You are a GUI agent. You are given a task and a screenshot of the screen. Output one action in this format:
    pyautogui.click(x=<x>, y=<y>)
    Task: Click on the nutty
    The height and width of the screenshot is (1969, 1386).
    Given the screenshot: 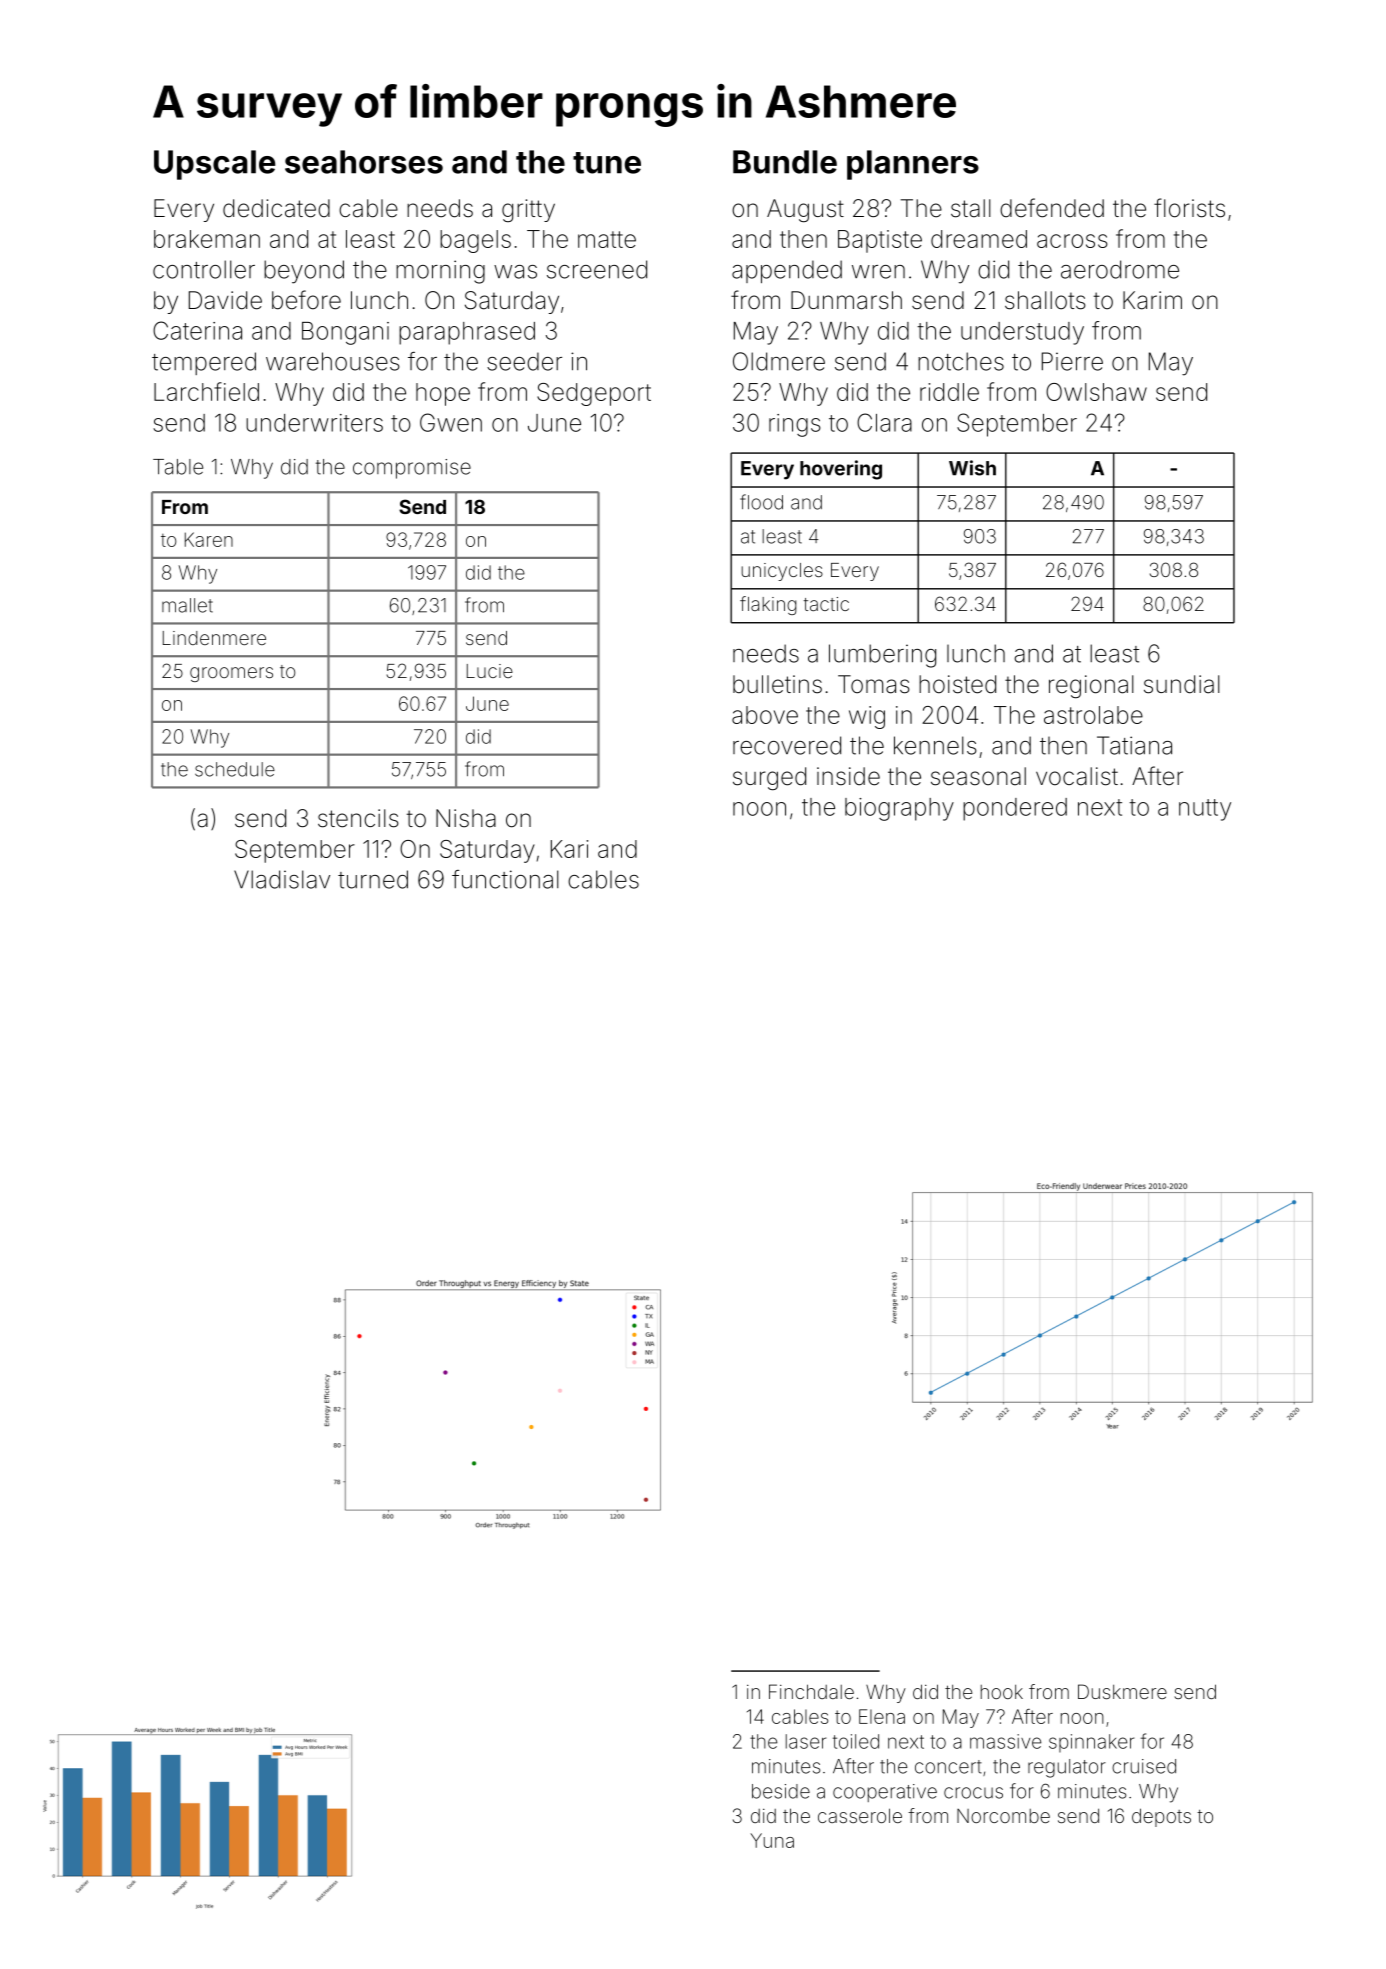 What is the action you would take?
    pyautogui.click(x=1205, y=810)
